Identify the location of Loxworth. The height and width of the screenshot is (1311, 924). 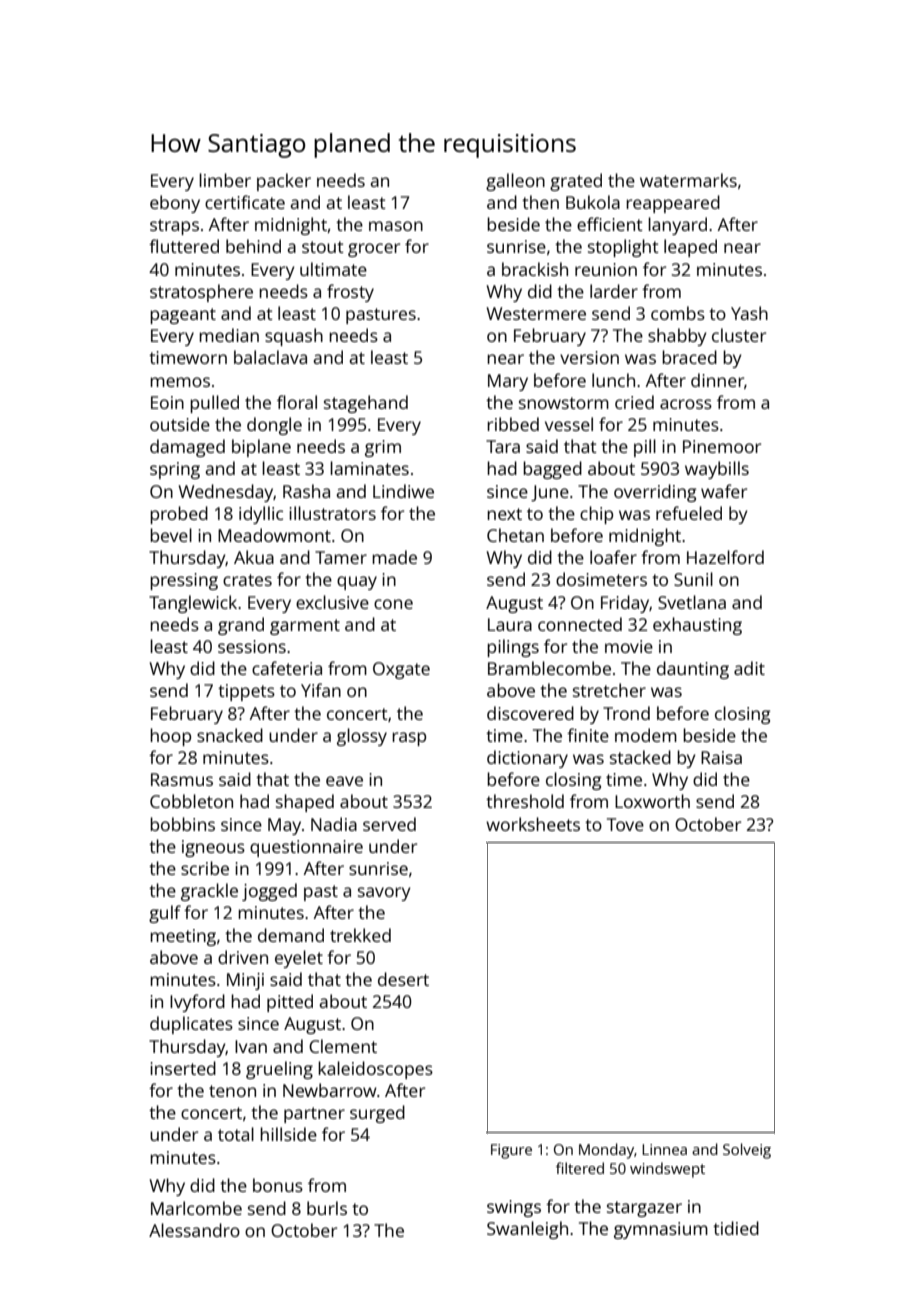
(652, 801).
